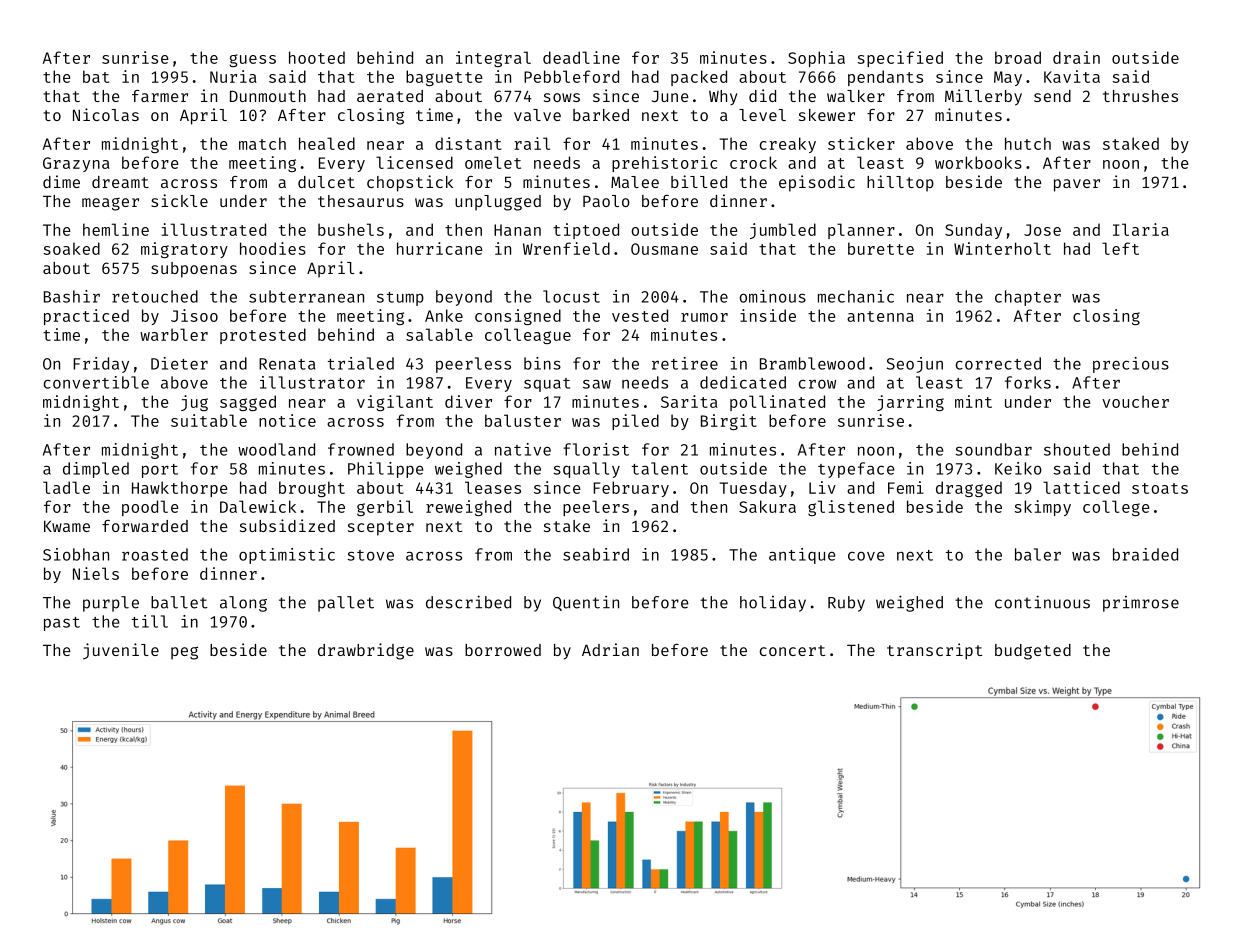 This page has height=952, width=1233. What do you see at coordinates (900, 59) in the page?
I see `specified` at bounding box center [900, 59].
